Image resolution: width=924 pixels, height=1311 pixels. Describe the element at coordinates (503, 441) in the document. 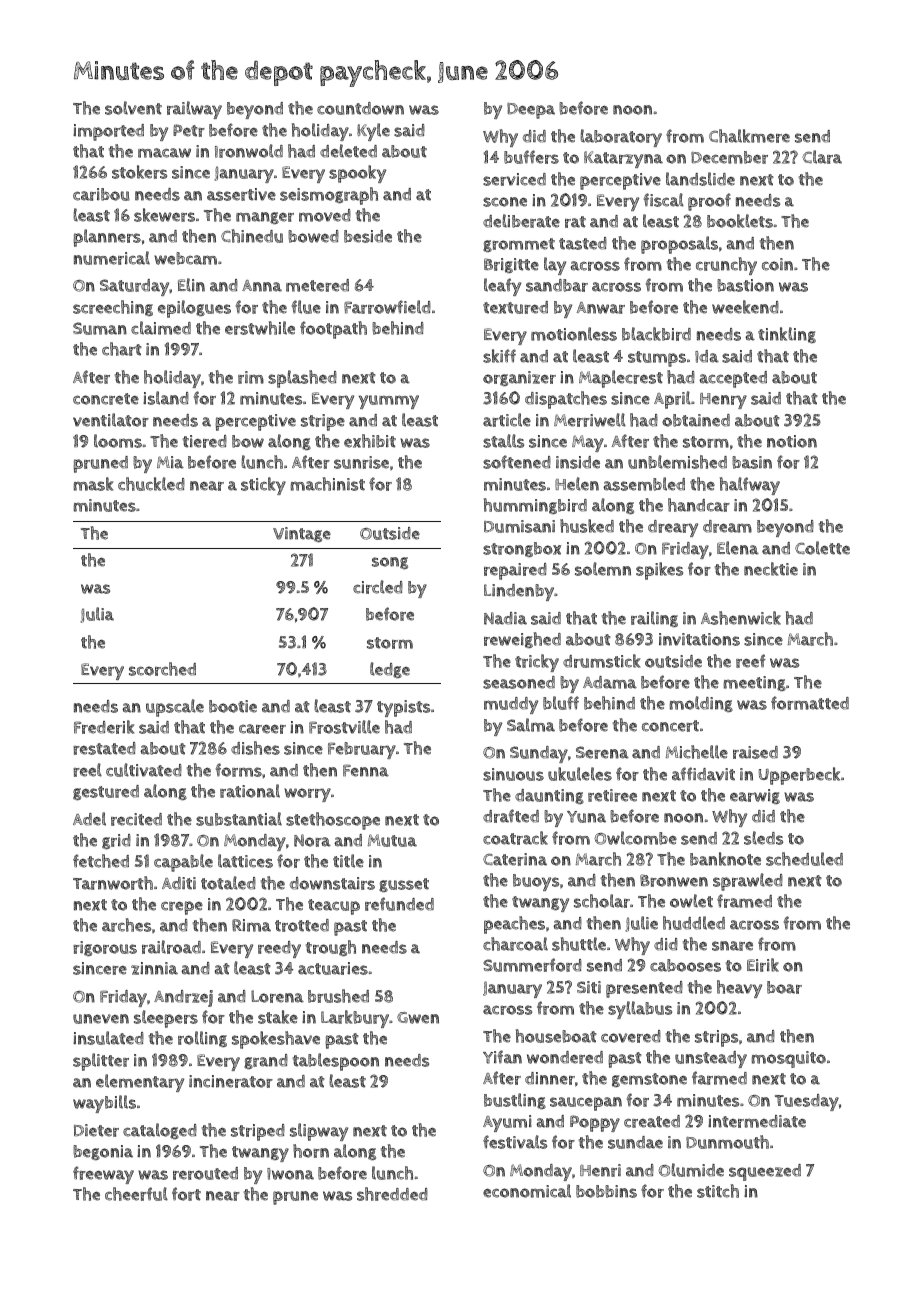

I see `stalls` at that location.
